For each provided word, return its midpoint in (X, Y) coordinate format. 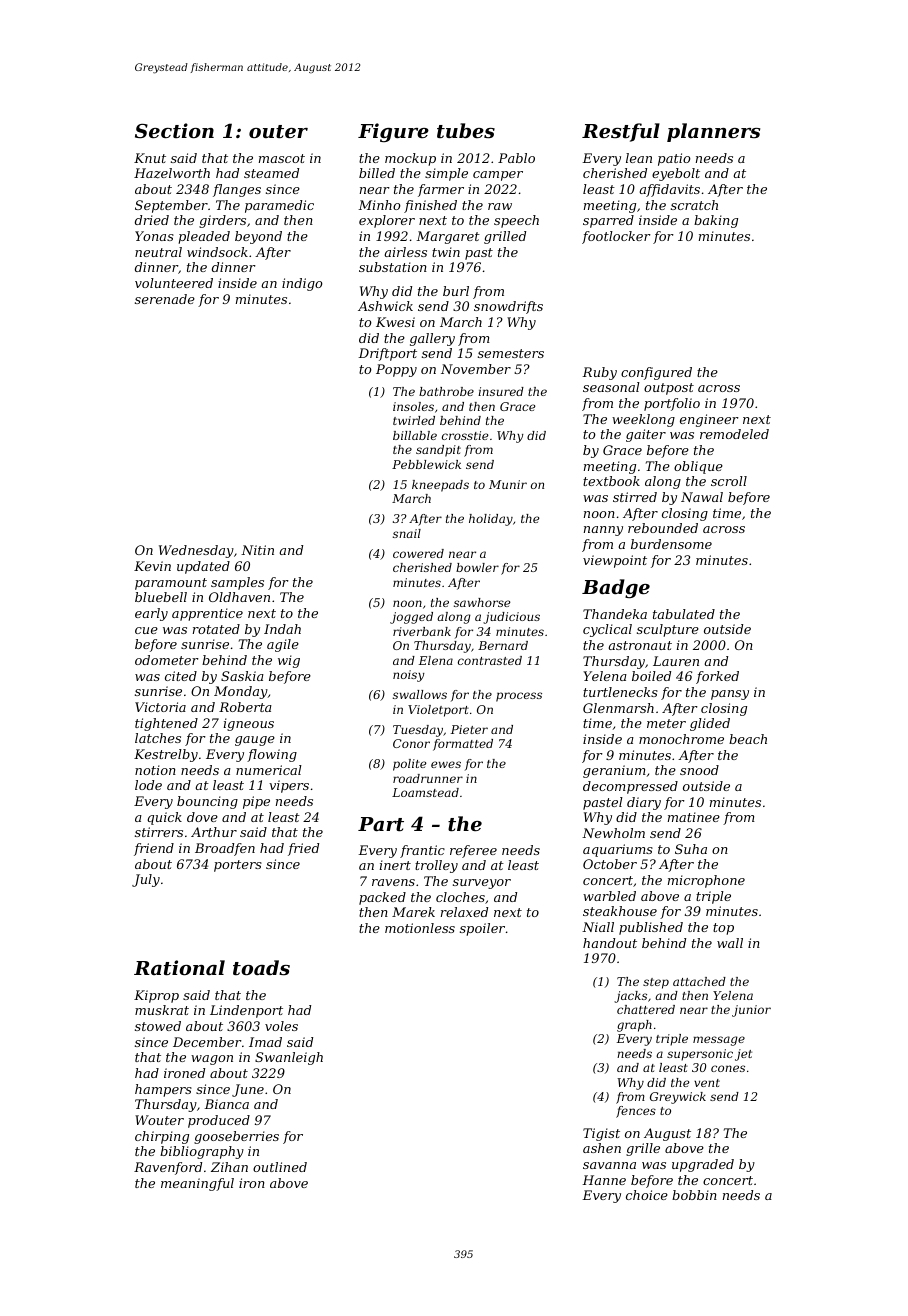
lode (148, 785)
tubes (466, 131)
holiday (491, 520)
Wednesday (196, 551)
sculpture (668, 630)
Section (174, 130)
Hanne (604, 1180)
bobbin (694, 1195)
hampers (163, 1090)
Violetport (438, 711)
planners (713, 132)
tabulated (684, 614)
